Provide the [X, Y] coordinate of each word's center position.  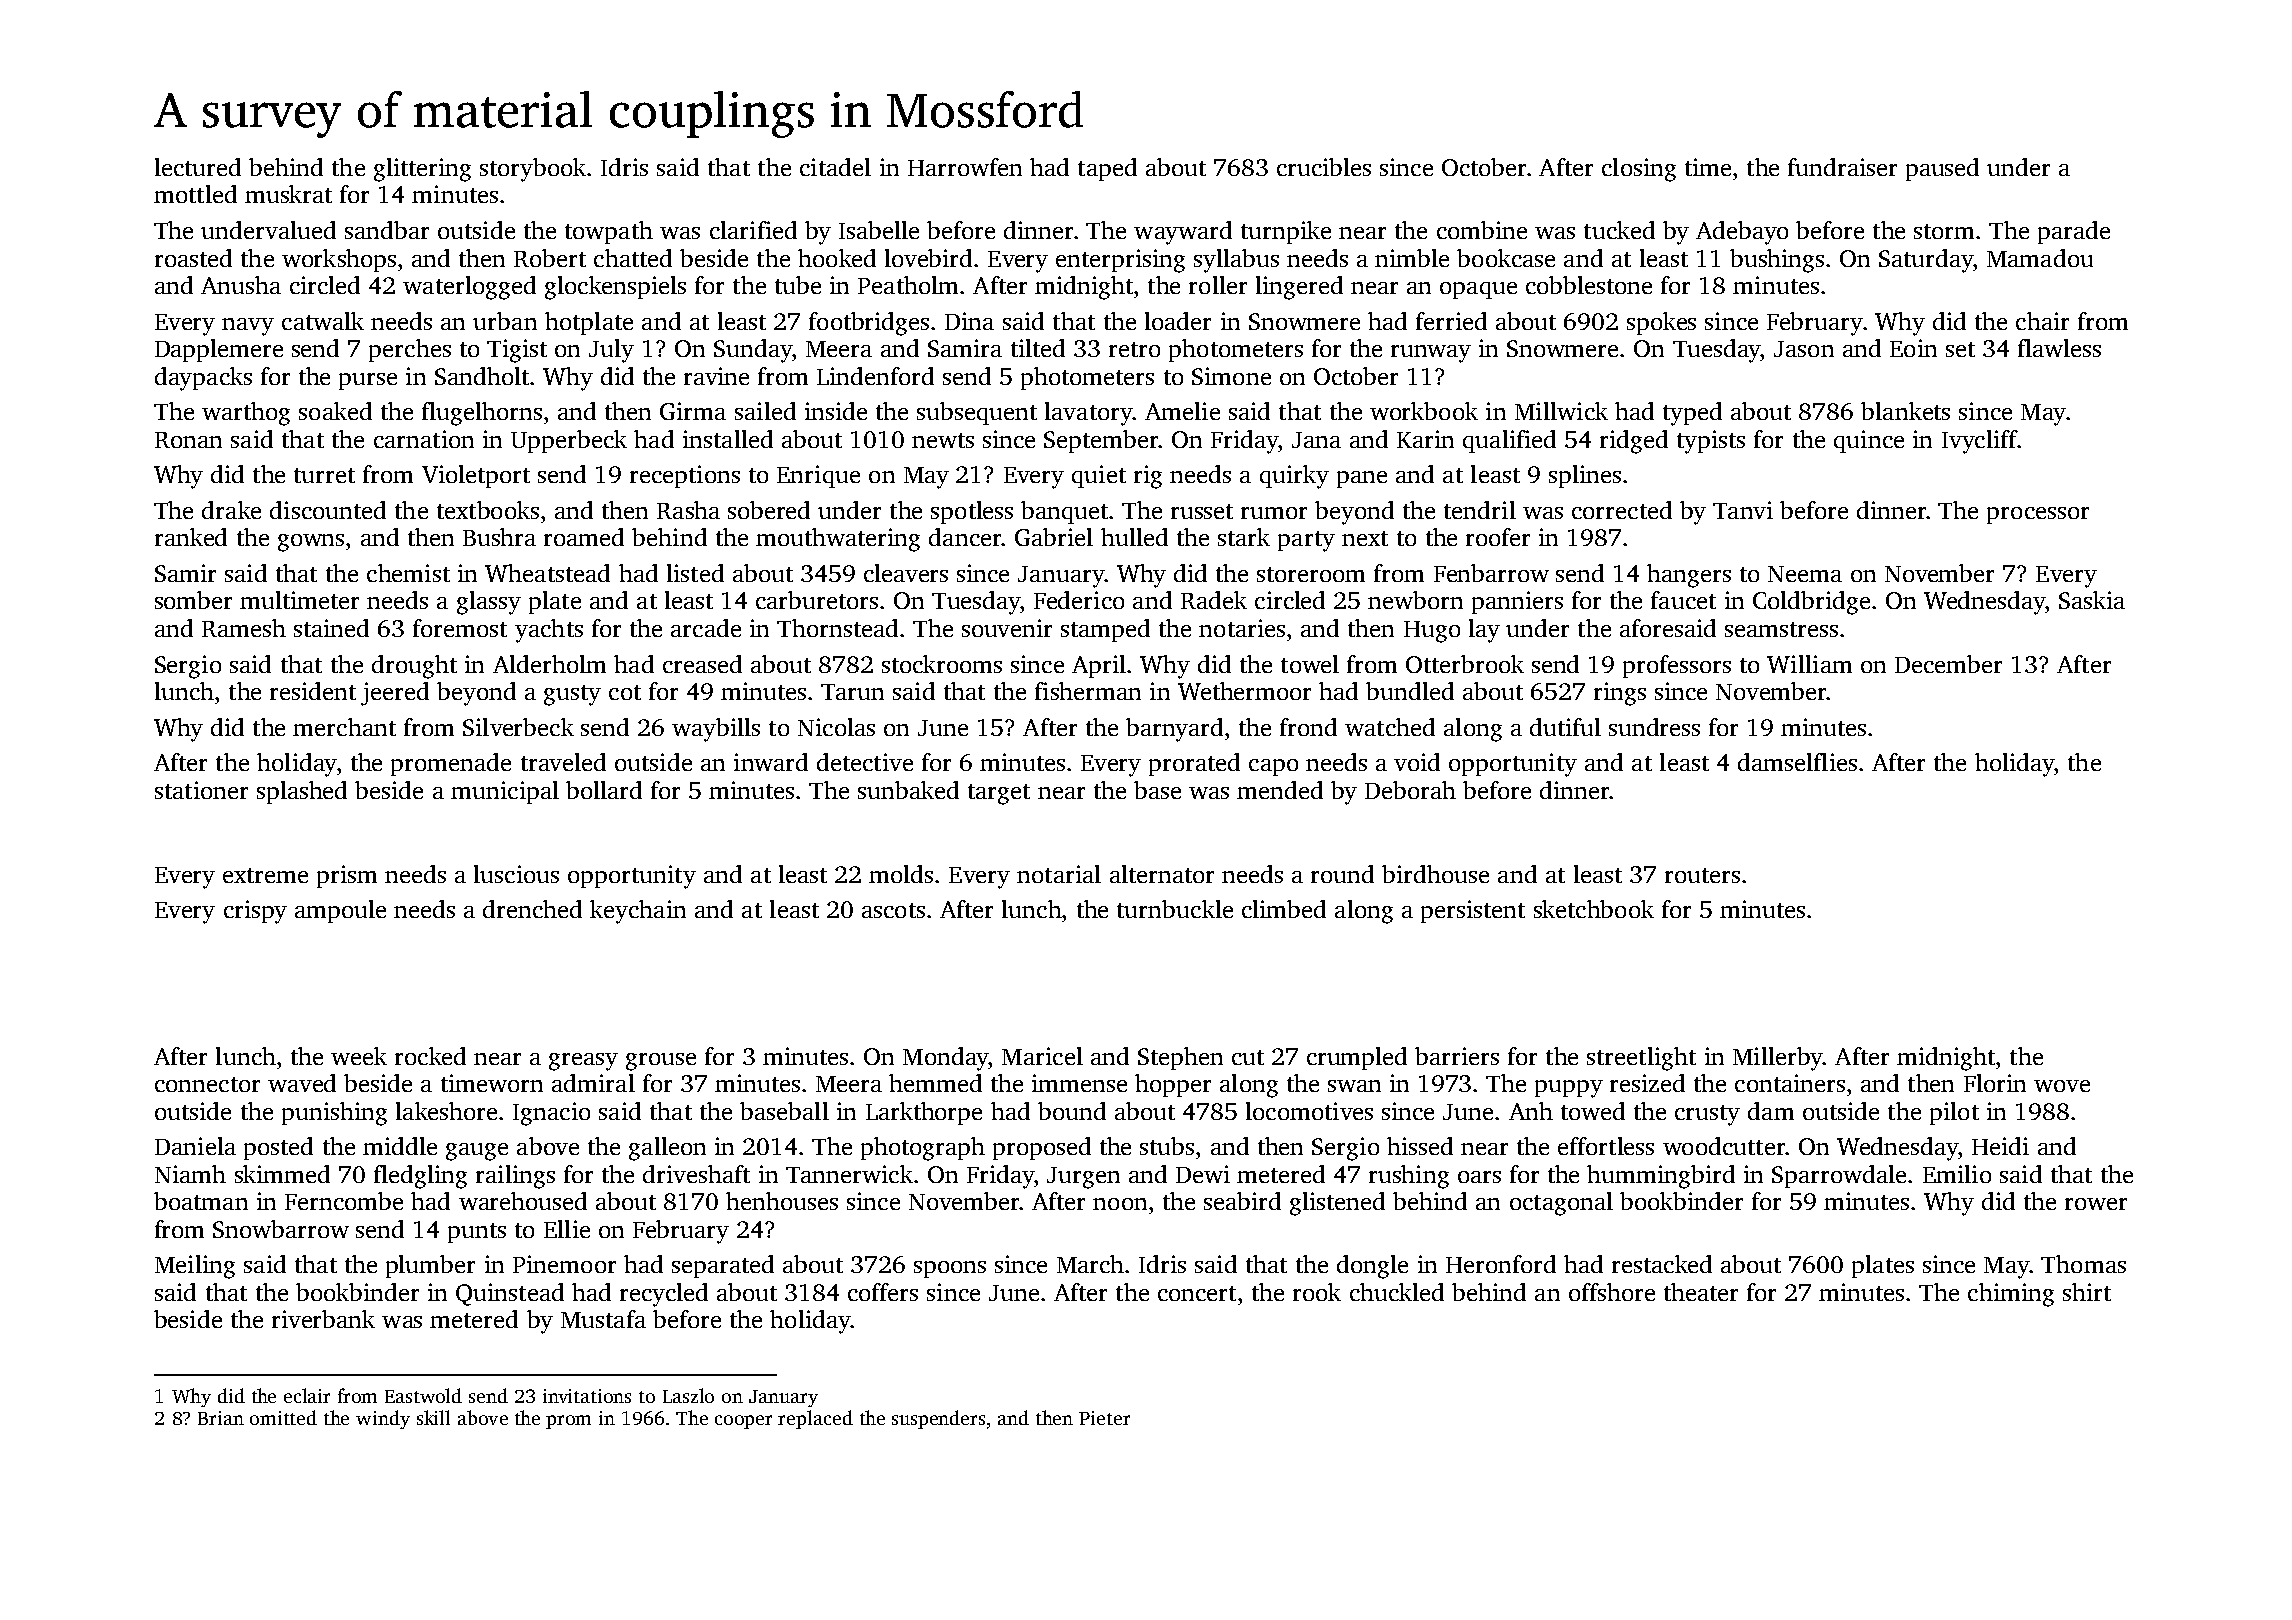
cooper [743, 1422]
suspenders [938, 1419]
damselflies [1797, 762]
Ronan [188, 440]
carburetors [817, 600]
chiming [2011, 1295]
